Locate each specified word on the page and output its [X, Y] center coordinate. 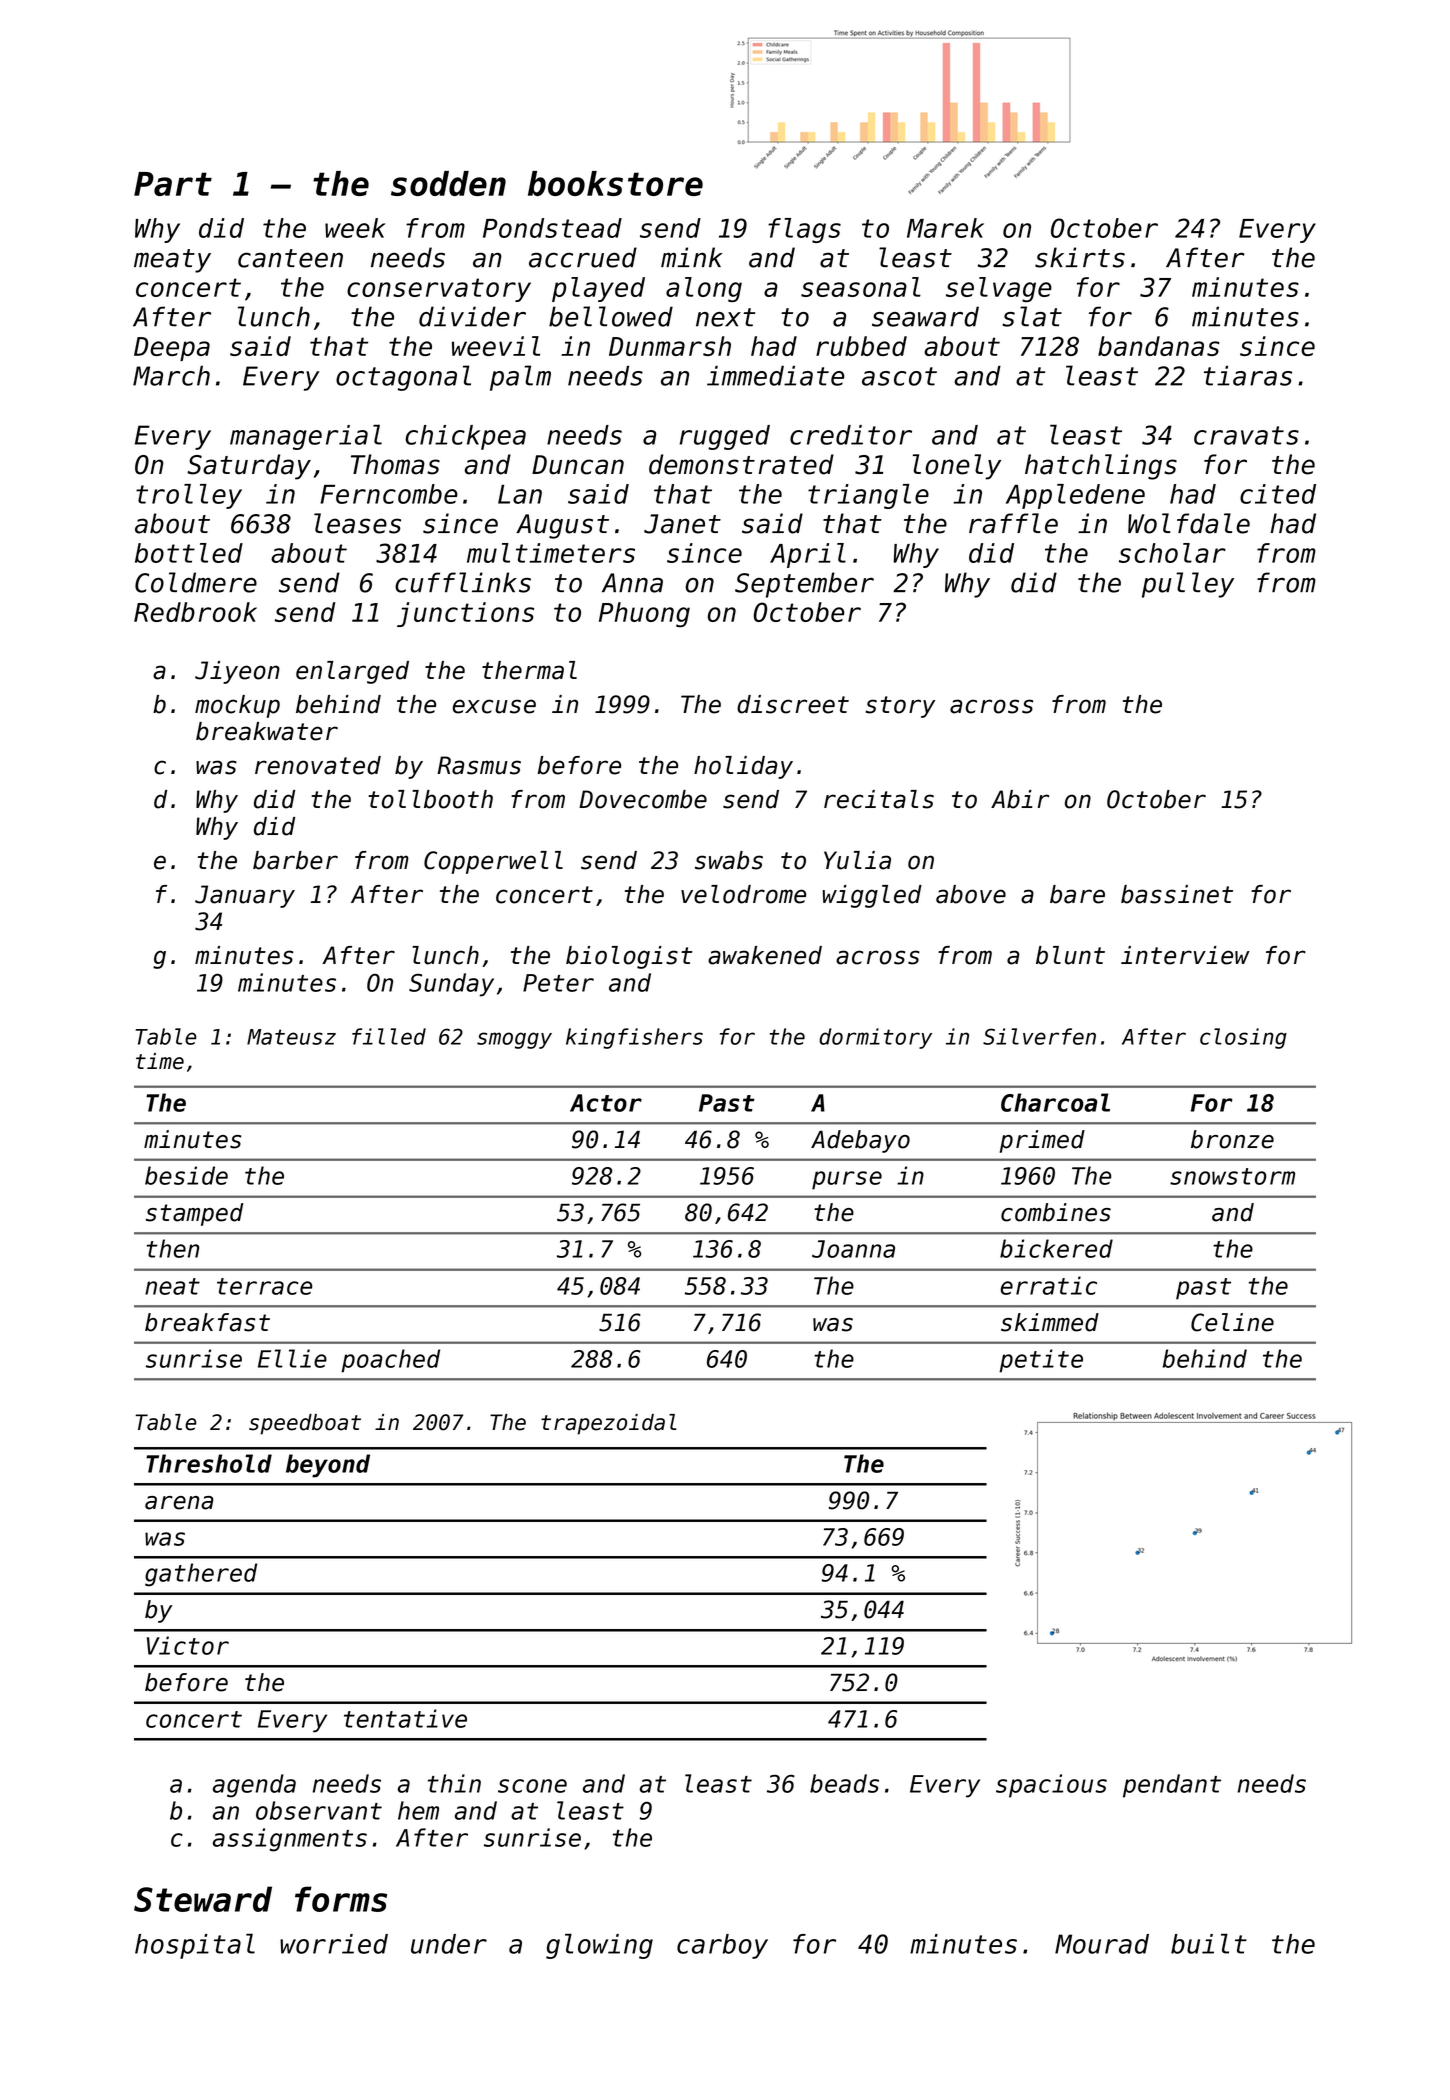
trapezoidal [608, 1424]
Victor [188, 1645]
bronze [1232, 1139]
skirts [1080, 257]
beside [186, 1175]
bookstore [615, 183]
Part [173, 184]
